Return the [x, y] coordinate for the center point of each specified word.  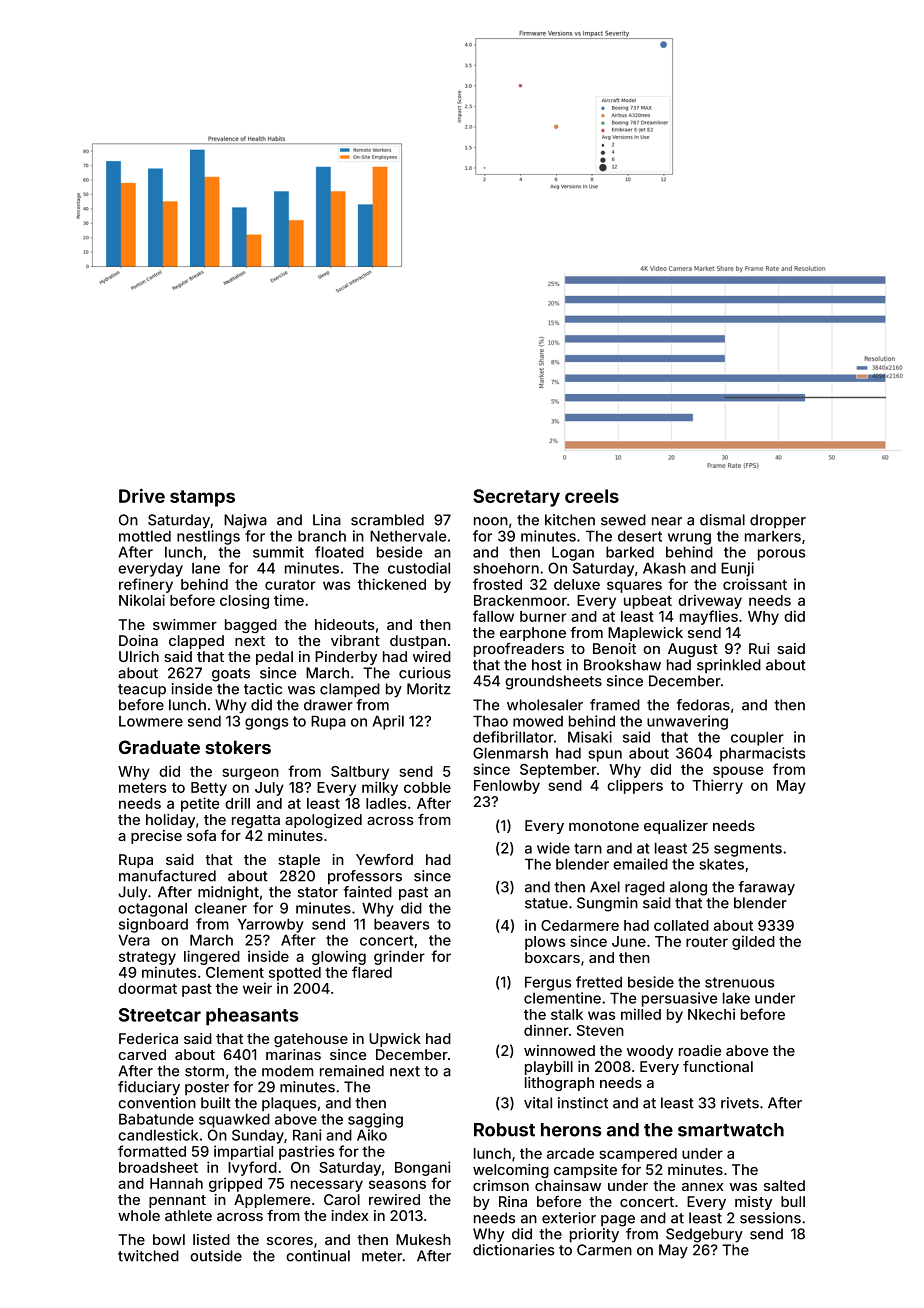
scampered [638, 1155]
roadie [700, 1050]
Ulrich [139, 656]
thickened [392, 584]
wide [553, 848]
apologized [323, 821]
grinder [399, 957]
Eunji [737, 569]
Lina [327, 520]
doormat [147, 988]
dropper [778, 521]
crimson [501, 1185]
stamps [202, 498]
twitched [148, 1256]
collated [681, 925]
